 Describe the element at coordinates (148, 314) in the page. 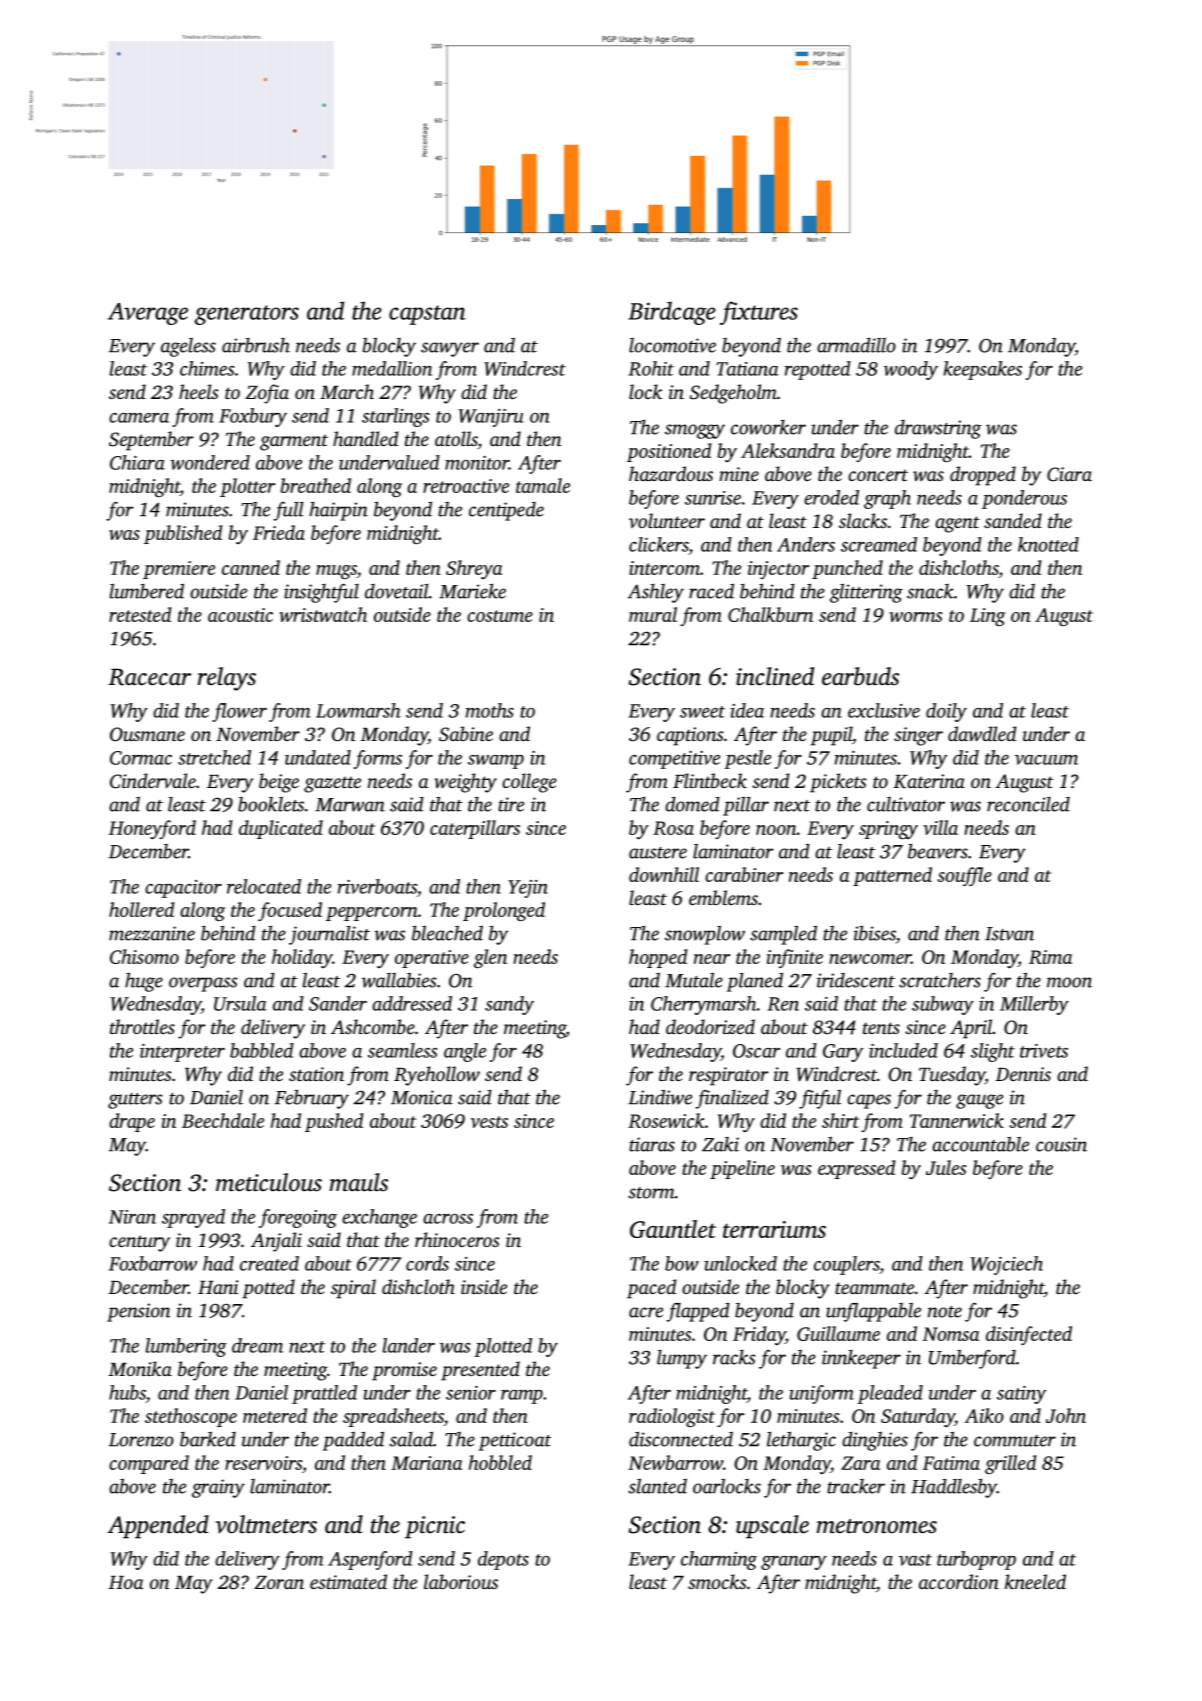

I see `Average` at that location.
